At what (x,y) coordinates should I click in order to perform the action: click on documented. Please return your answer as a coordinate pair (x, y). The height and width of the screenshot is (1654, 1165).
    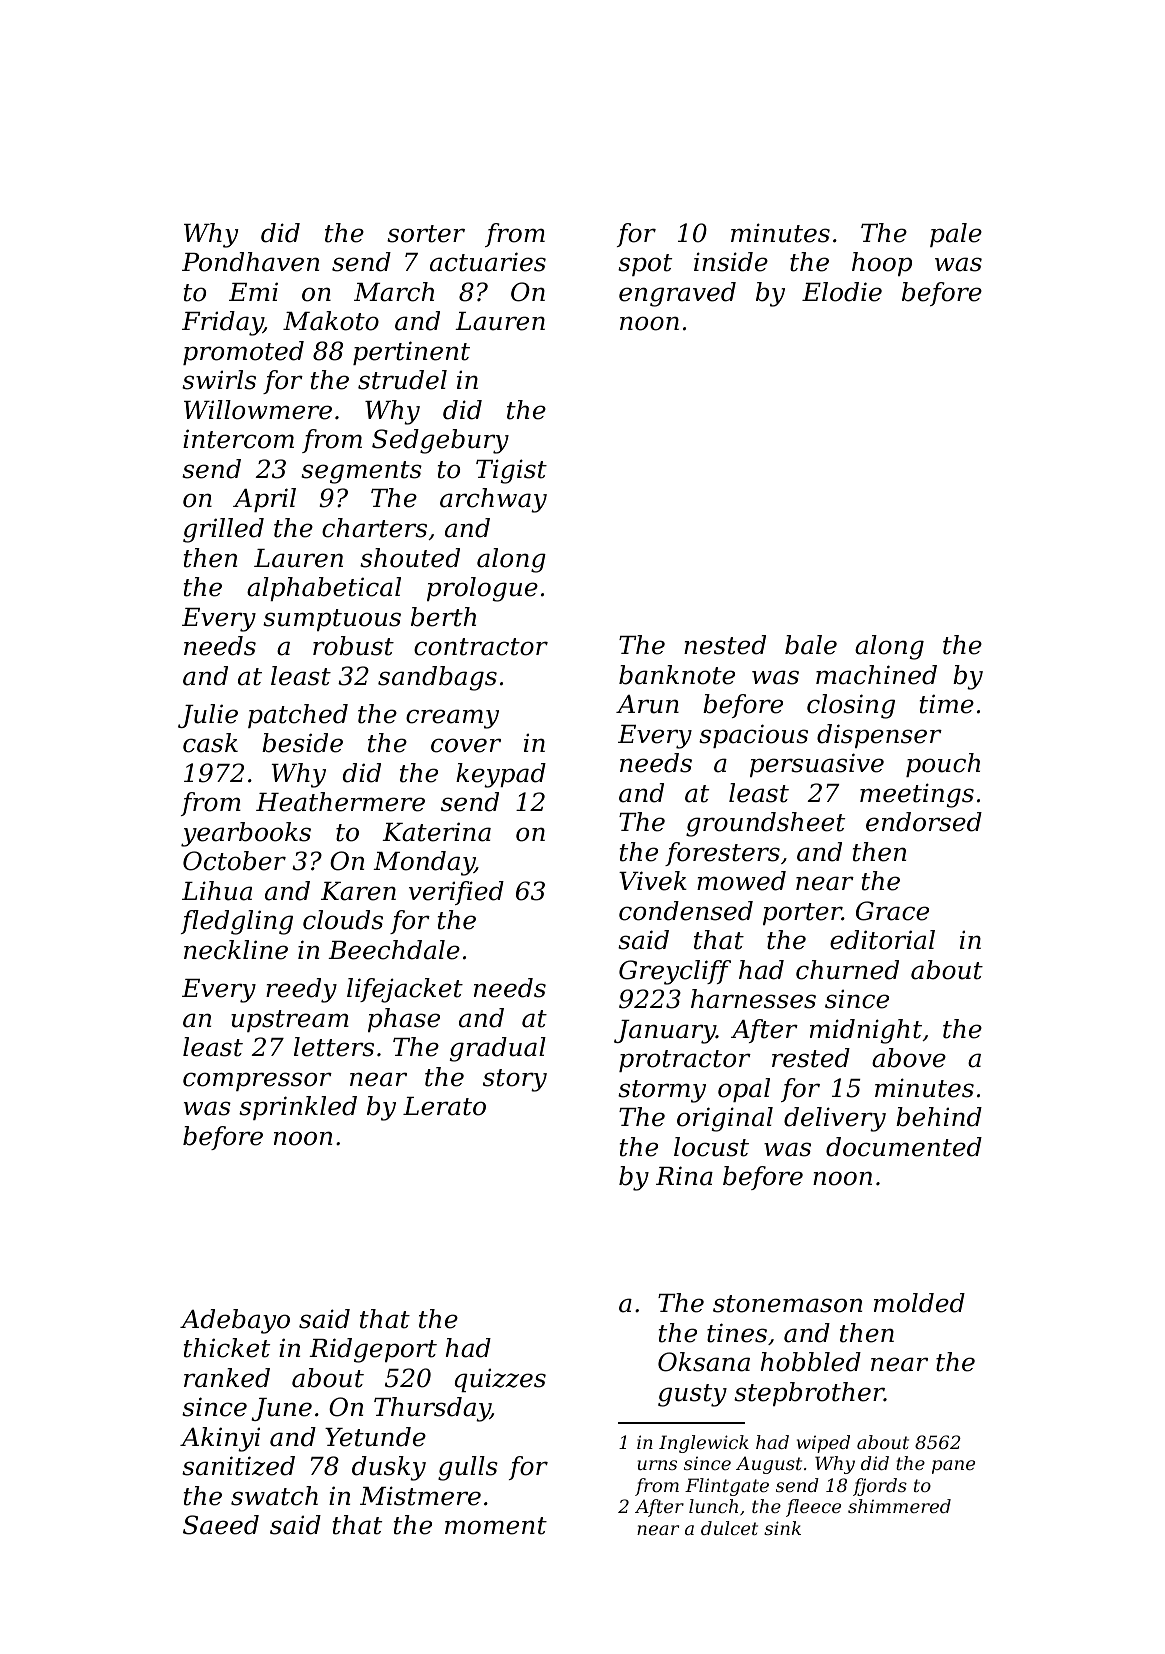
    Looking at the image, I should click on (904, 1147).
